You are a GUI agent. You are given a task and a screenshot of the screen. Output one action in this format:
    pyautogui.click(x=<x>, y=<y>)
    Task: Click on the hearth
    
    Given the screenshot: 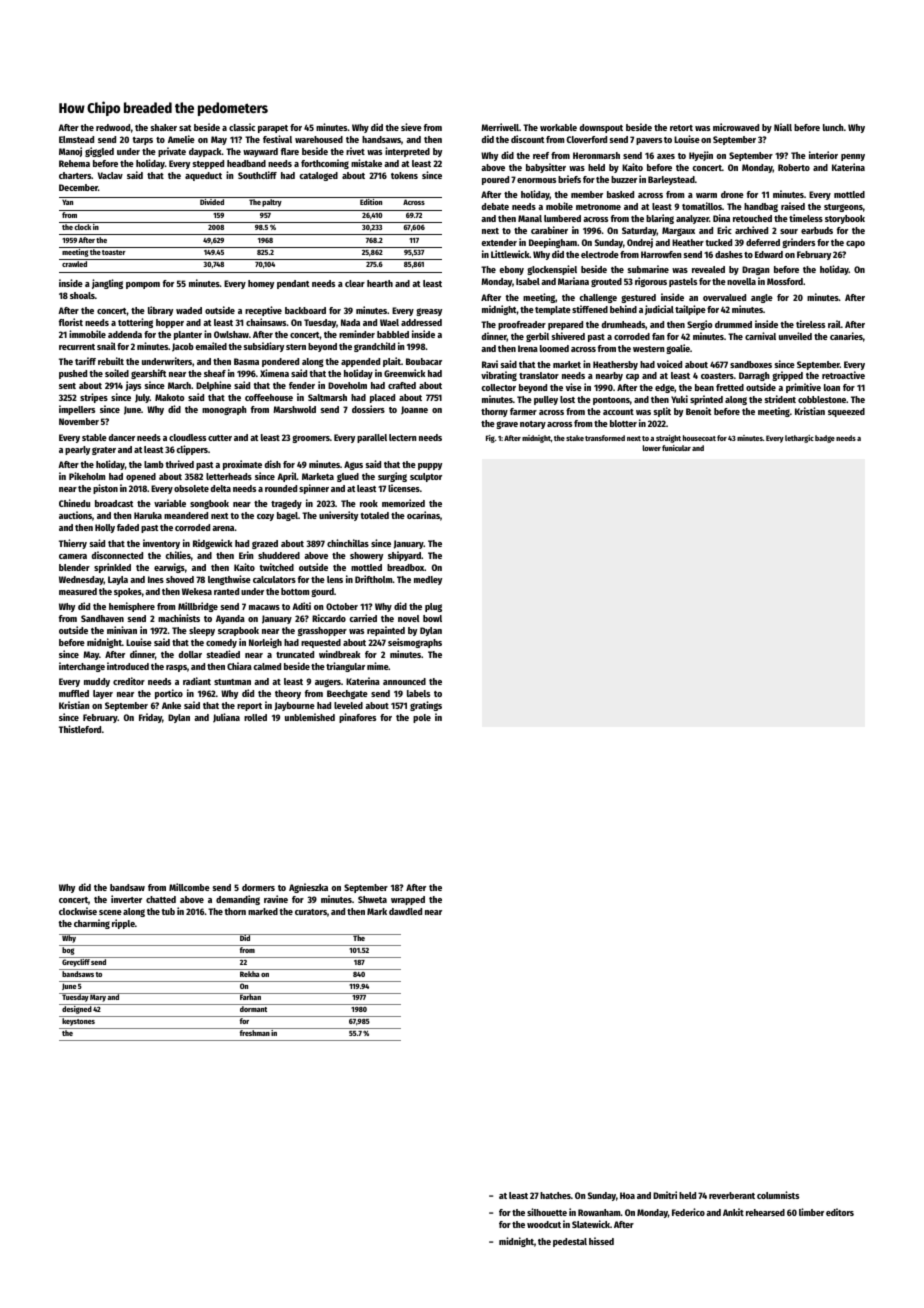 What is the action you would take?
    pyautogui.click(x=380, y=283)
